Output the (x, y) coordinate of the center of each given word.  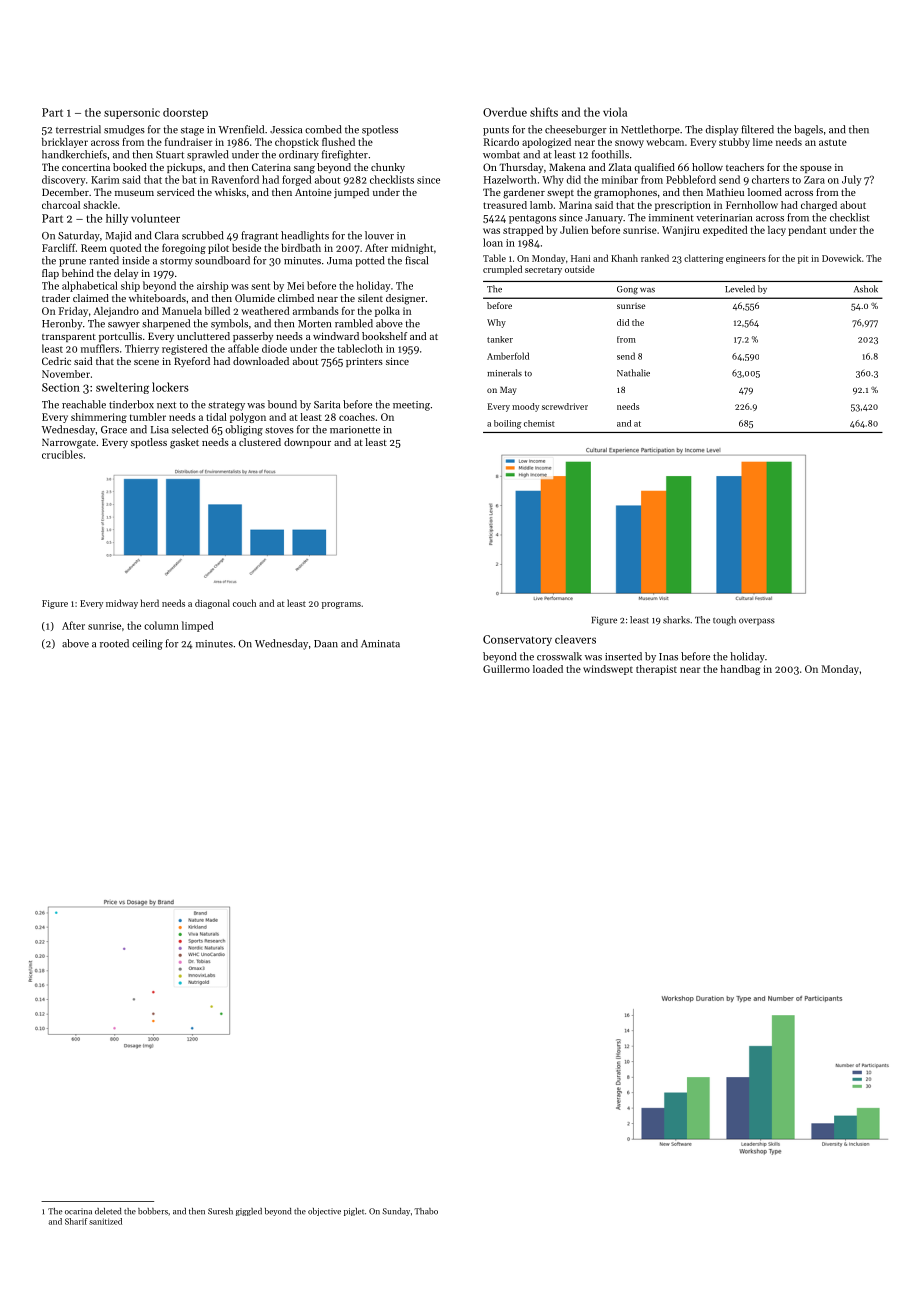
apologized (546, 143)
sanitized (105, 1221)
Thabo (426, 1211)
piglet (354, 1212)
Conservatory (517, 640)
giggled (249, 1212)
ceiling (147, 644)
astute (833, 142)
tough (724, 621)
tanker (500, 339)
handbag (740, 670)
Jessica (286, 130)
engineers (746, 259)
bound (282, 404)
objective (324, 1212)
